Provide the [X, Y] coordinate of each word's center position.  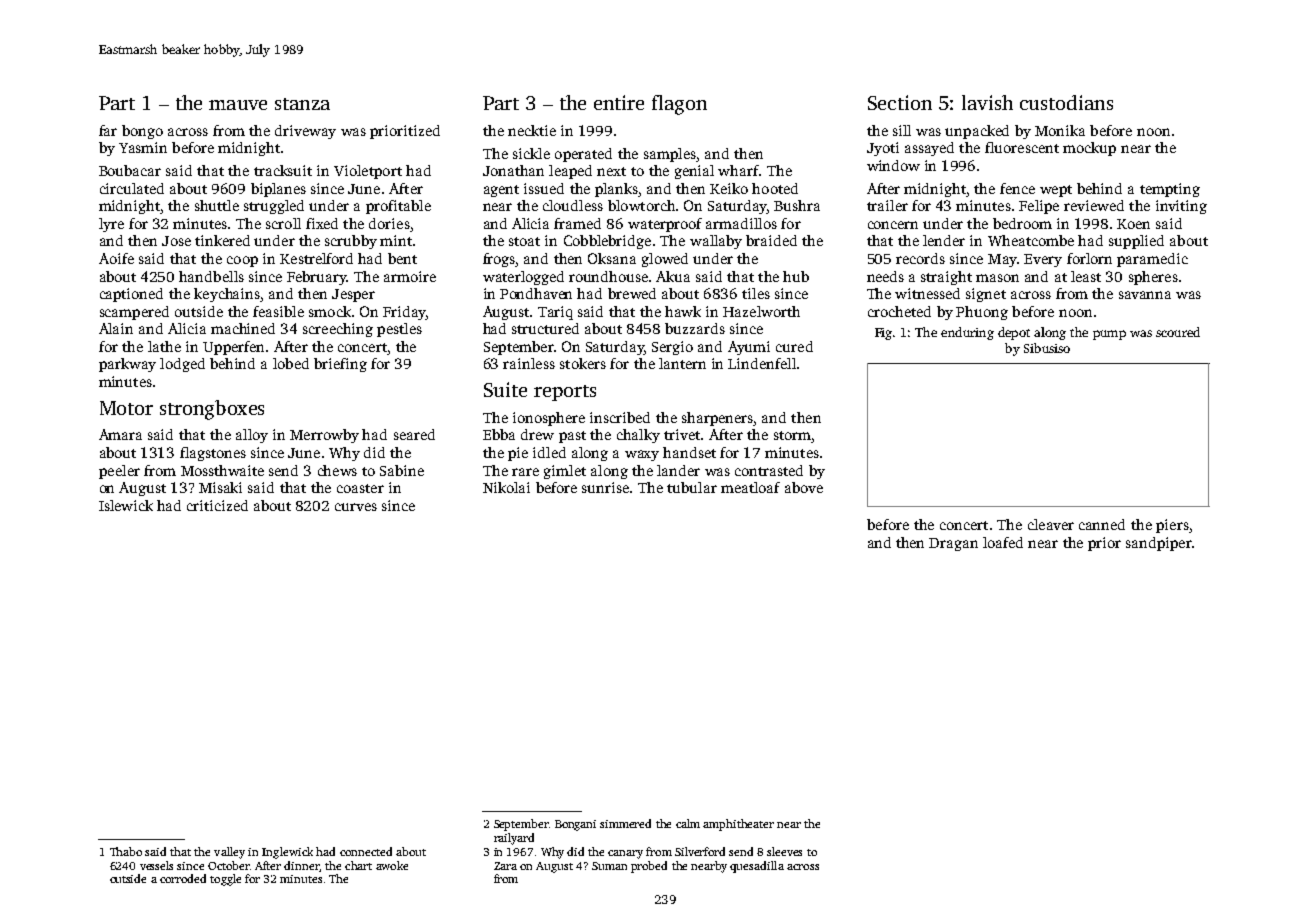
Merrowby [324, 436]
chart [358, 865]
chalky [638, 436]
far [108, 130]
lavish [987, 102]
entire [619, 102]
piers [1172, 526]
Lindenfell [762, 363]
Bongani [575, 825]
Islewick [126, 505]
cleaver [1051, 524]
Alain [116, 328]
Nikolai [506, 487]
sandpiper [1159, 544]
